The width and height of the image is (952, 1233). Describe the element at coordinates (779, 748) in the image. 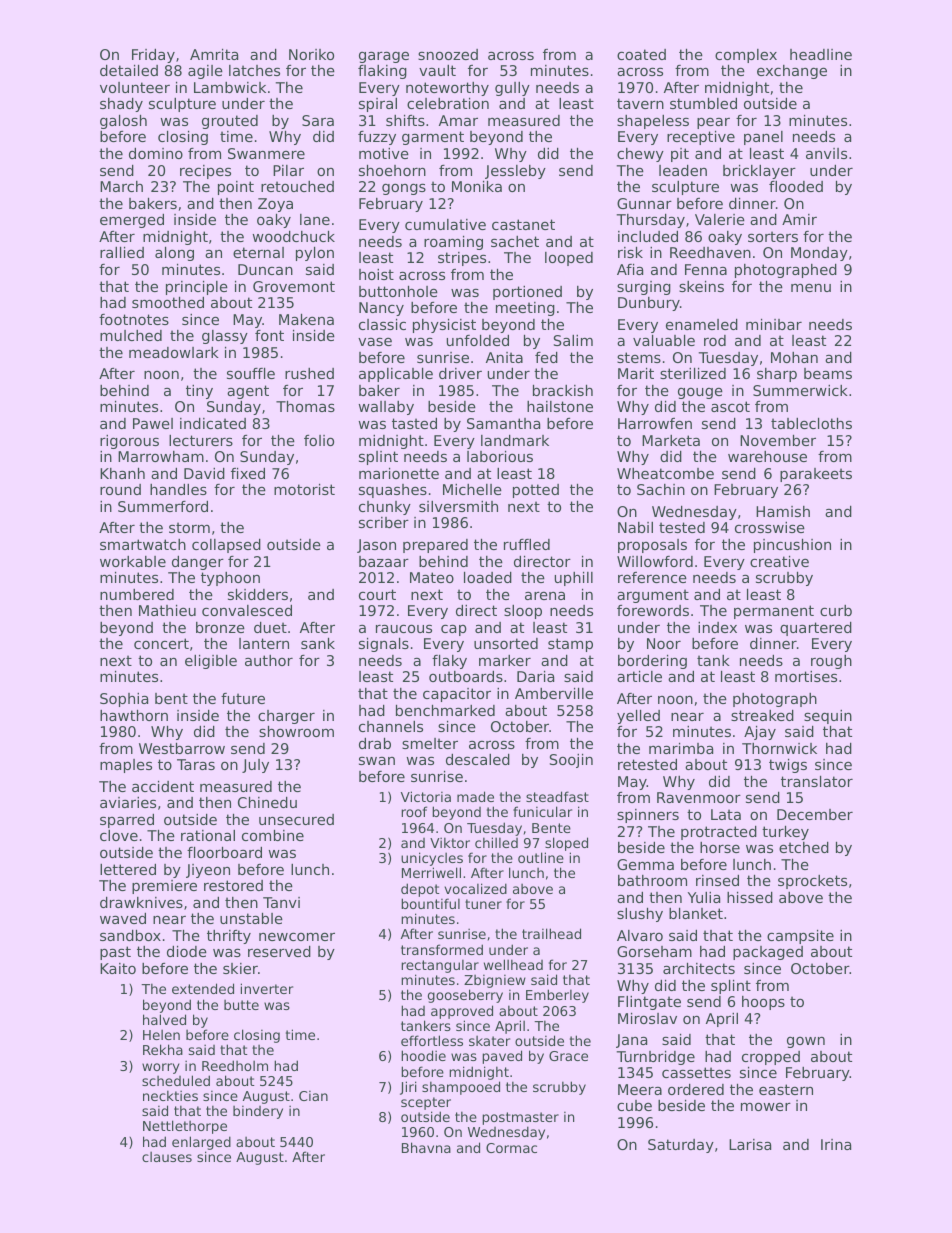

I see `Thornwick` at that location.
